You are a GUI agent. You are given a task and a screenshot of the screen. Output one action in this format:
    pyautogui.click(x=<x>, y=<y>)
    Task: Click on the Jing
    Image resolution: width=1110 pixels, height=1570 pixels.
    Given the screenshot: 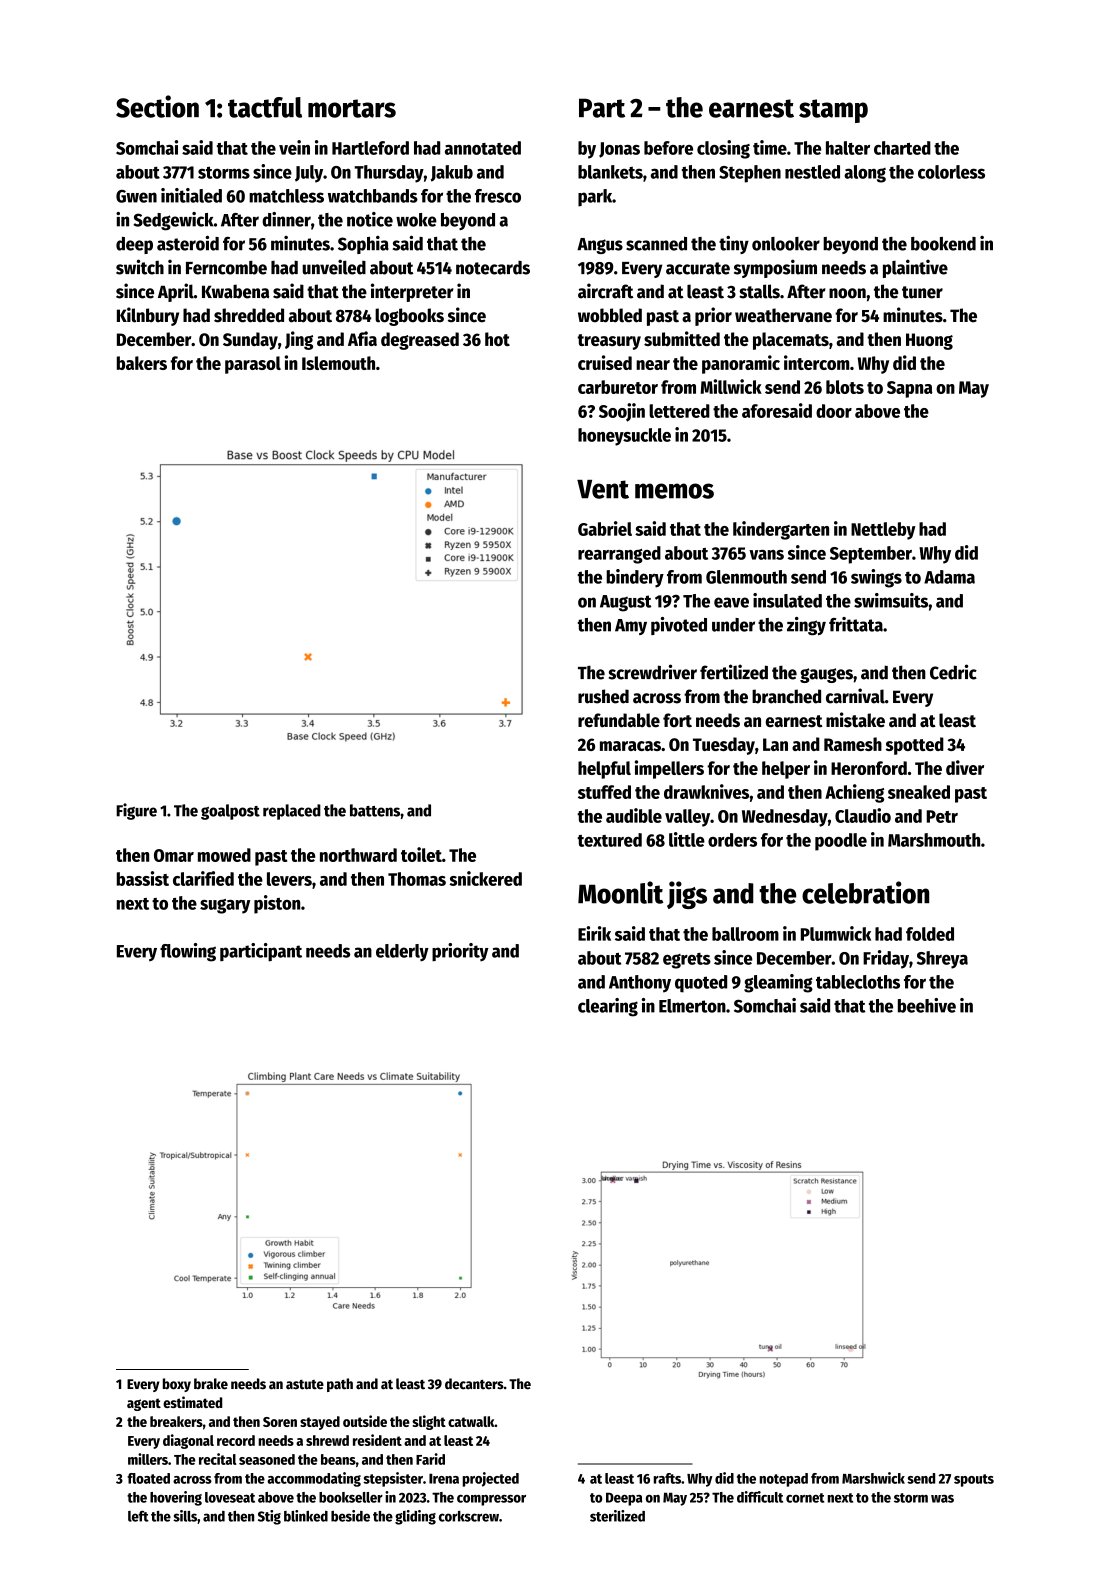 What is the action you would take?
    pyautogui.click(x=299, y=340)
